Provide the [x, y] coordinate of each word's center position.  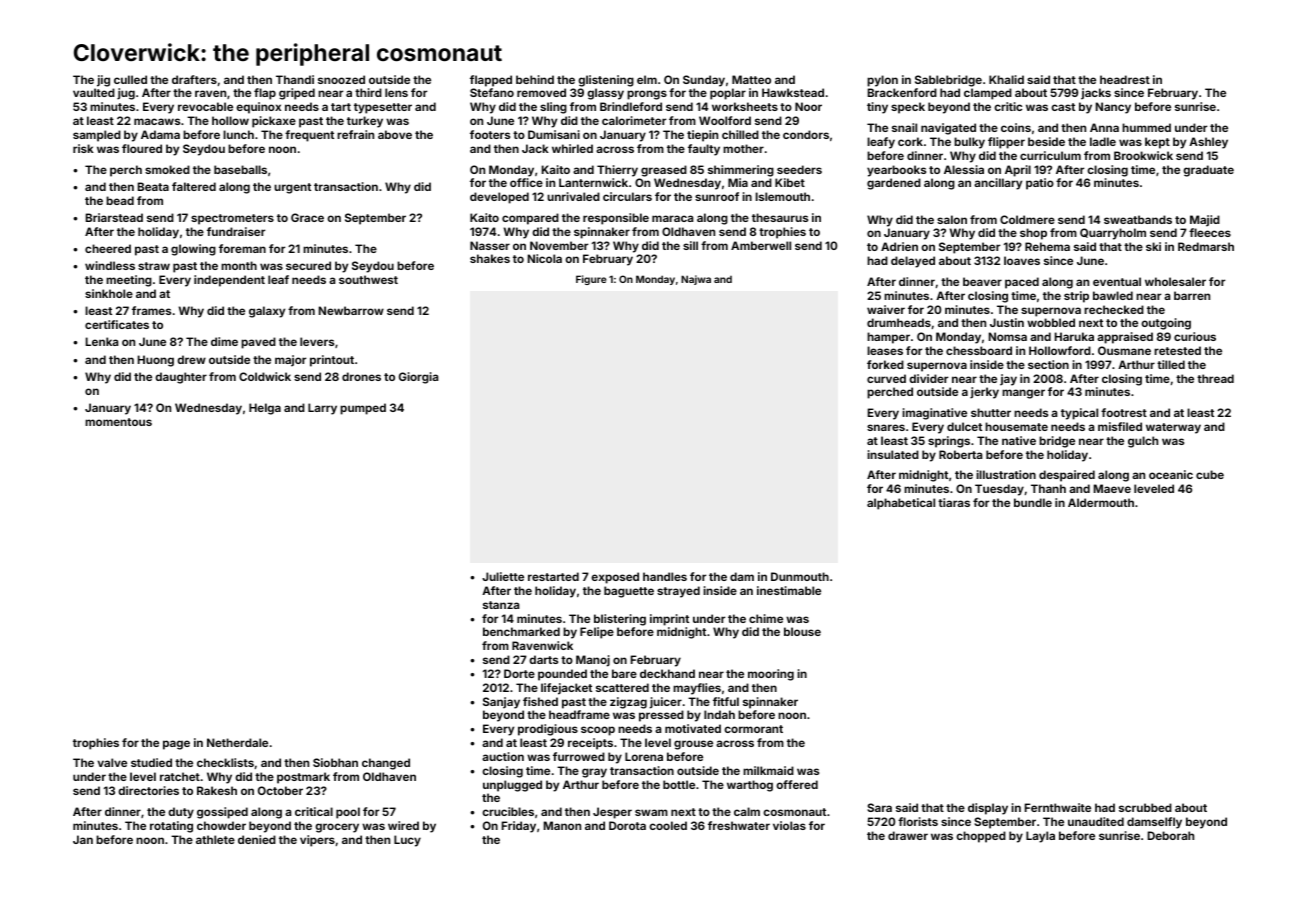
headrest [1125, 79]
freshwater [739, 825]
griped [297, 94]
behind [535, 79]
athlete [215, 839]
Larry [322, 409]
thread [1215, 378]
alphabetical [901, 504]
